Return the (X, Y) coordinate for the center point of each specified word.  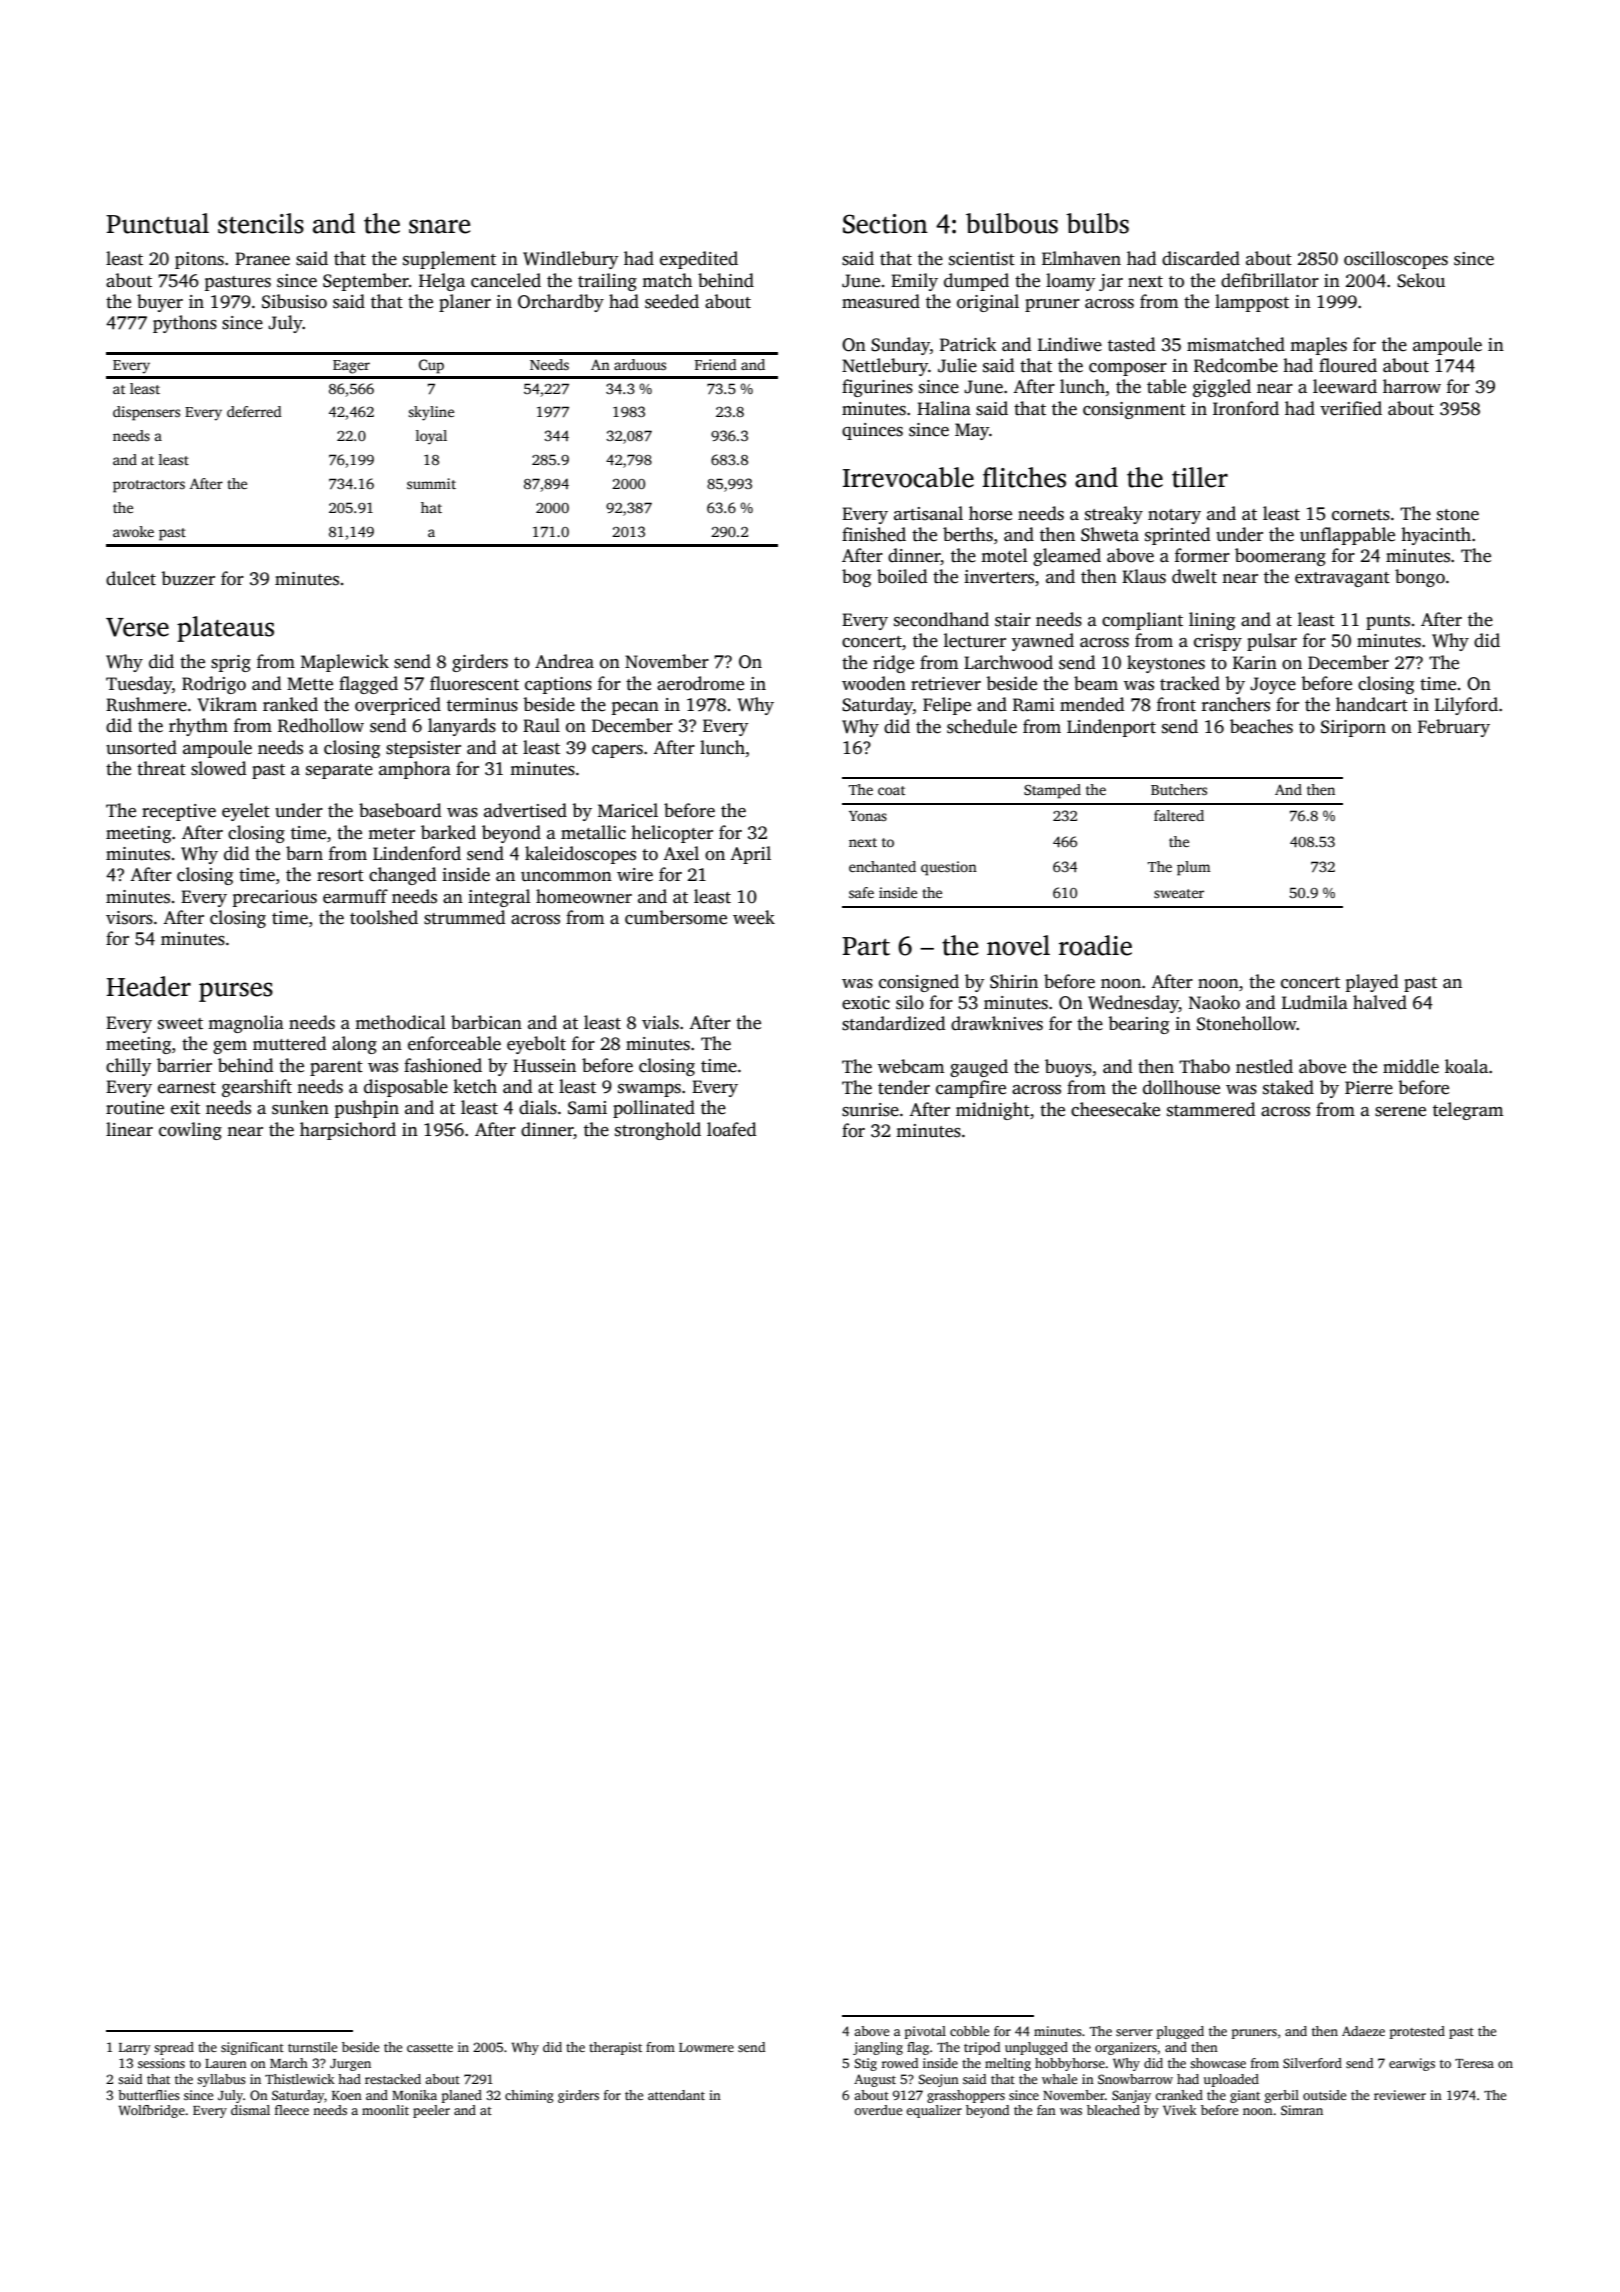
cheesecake (1115, 1109)
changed (402, 876)
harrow (1412, 386)
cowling (190, 1131)
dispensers (146, 413)
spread (174, 2048)
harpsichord (348, 1131)
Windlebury (570, 260)
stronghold (658, 1131)
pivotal (925, 2032)
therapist (615, 2048)
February (1454, 728)
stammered (1211, 1109)
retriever (946, 684)
